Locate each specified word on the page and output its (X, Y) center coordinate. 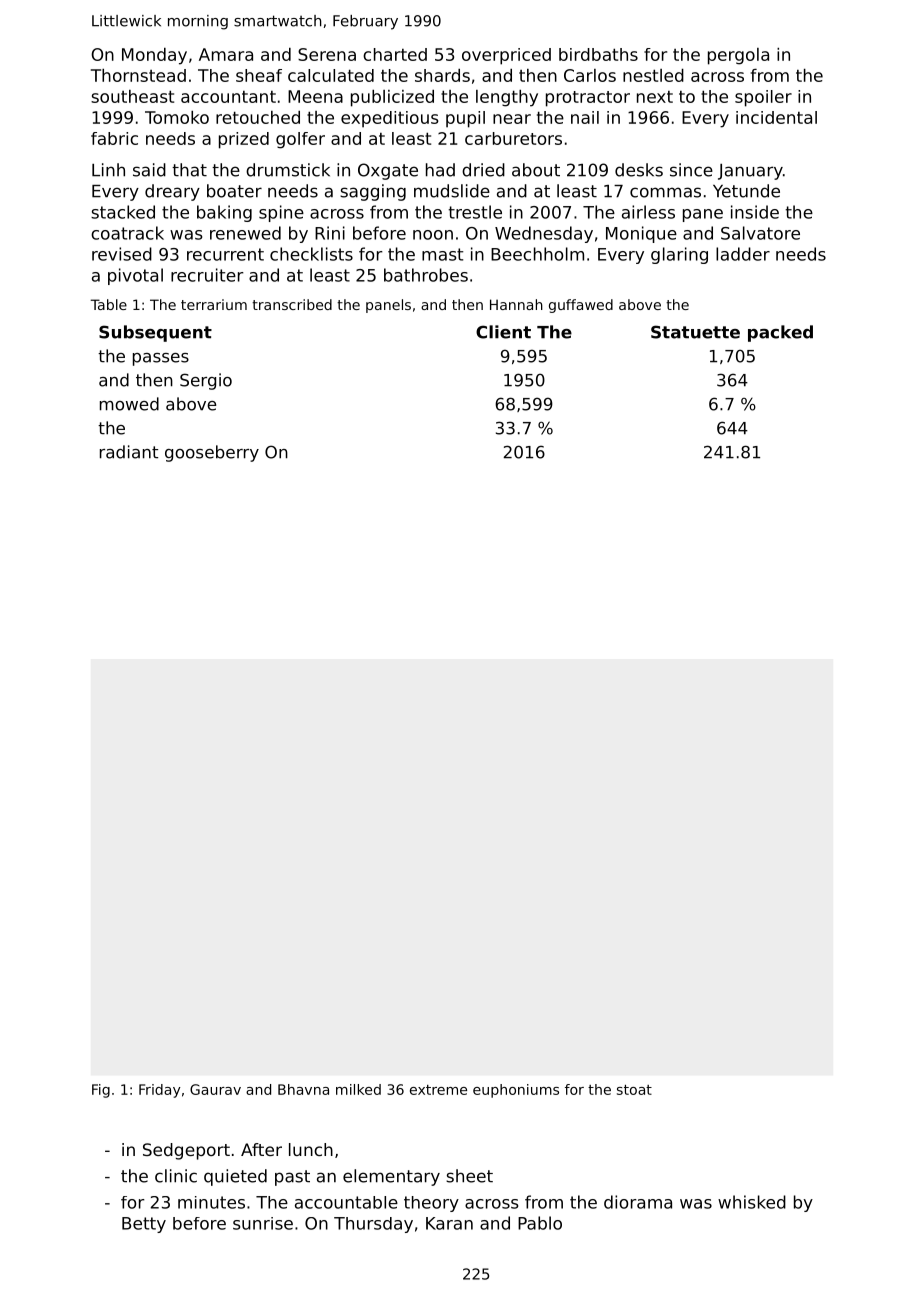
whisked (752, 1202)
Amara (226, 54)
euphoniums (516, 1091)
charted (395, 54)
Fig (101, 1091)
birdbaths (598, 54)
